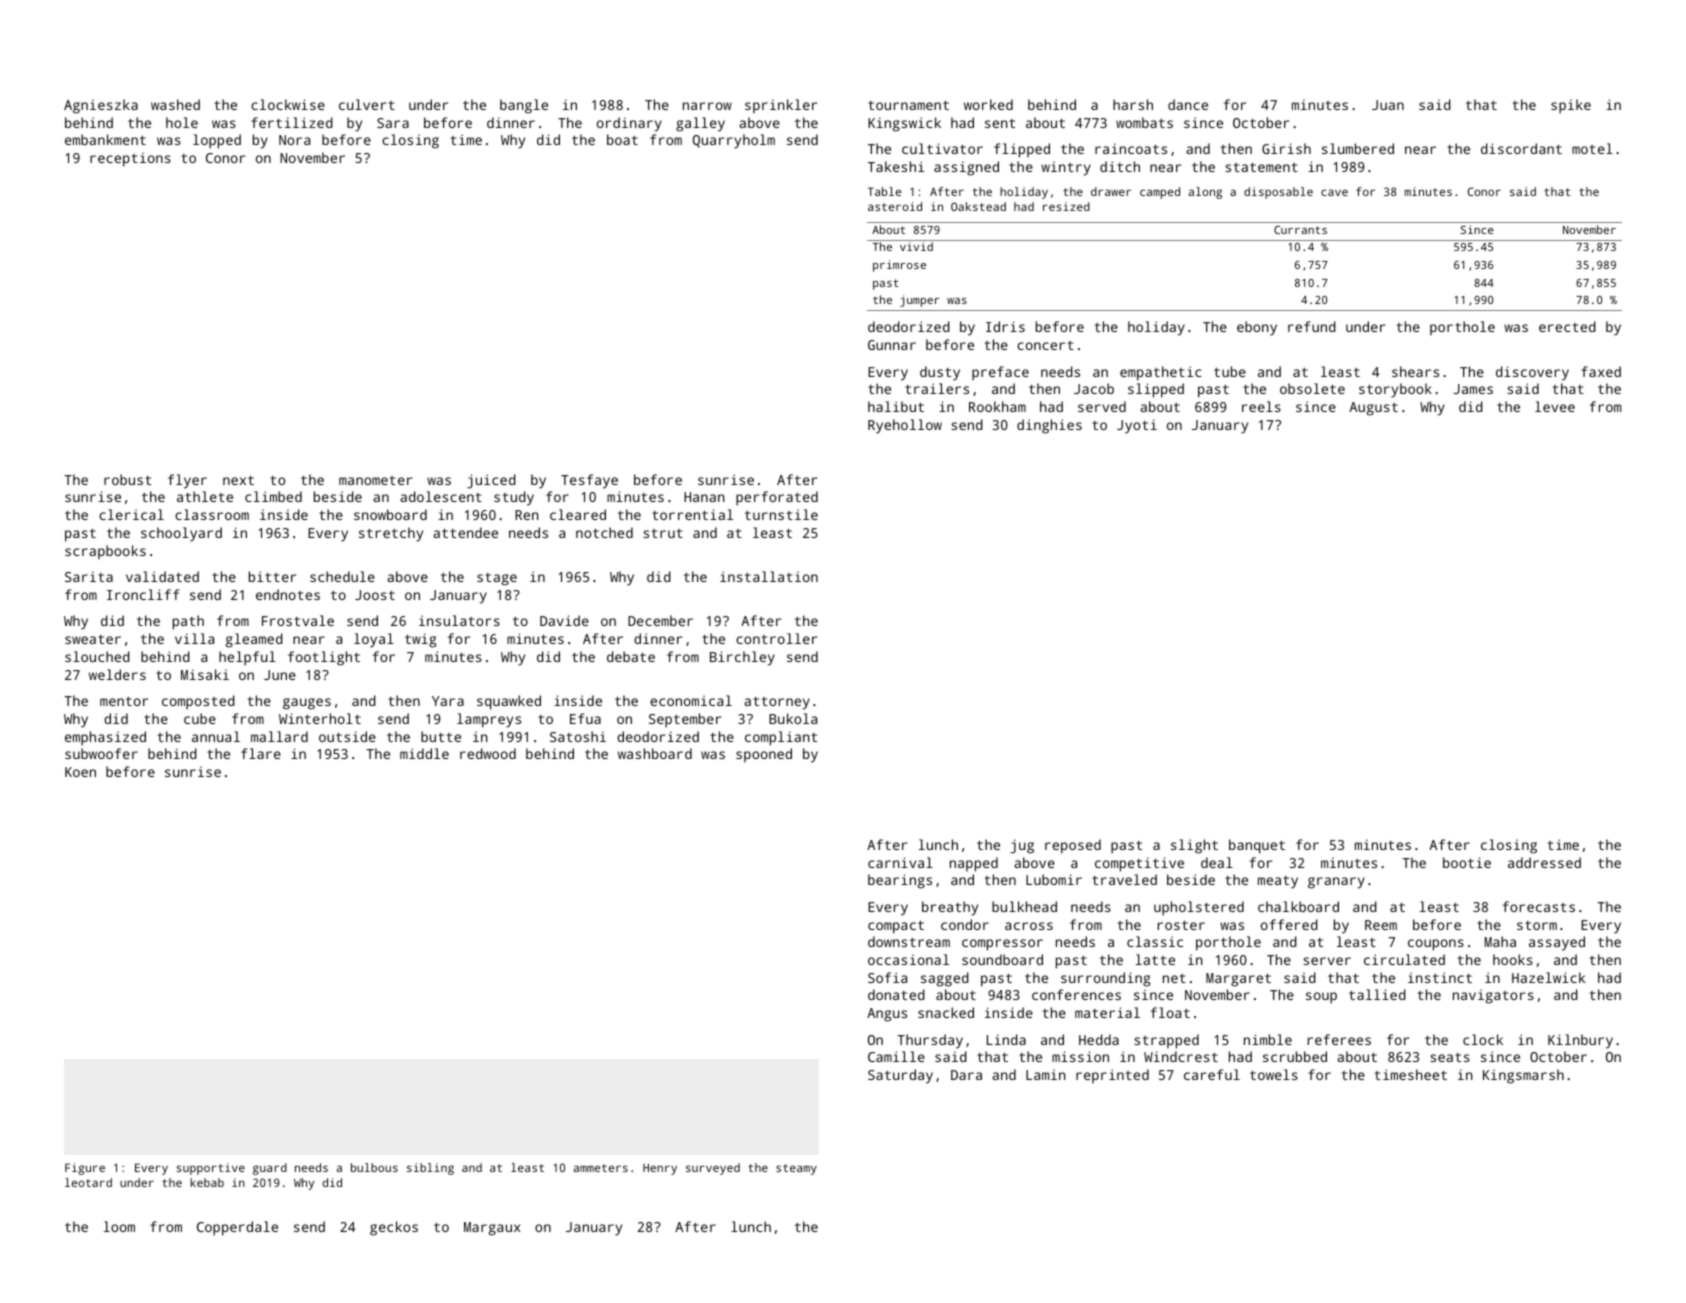 This page has height=1303, width=1686. I want to click on Kingsmarsh, so click(1523, 1076).
